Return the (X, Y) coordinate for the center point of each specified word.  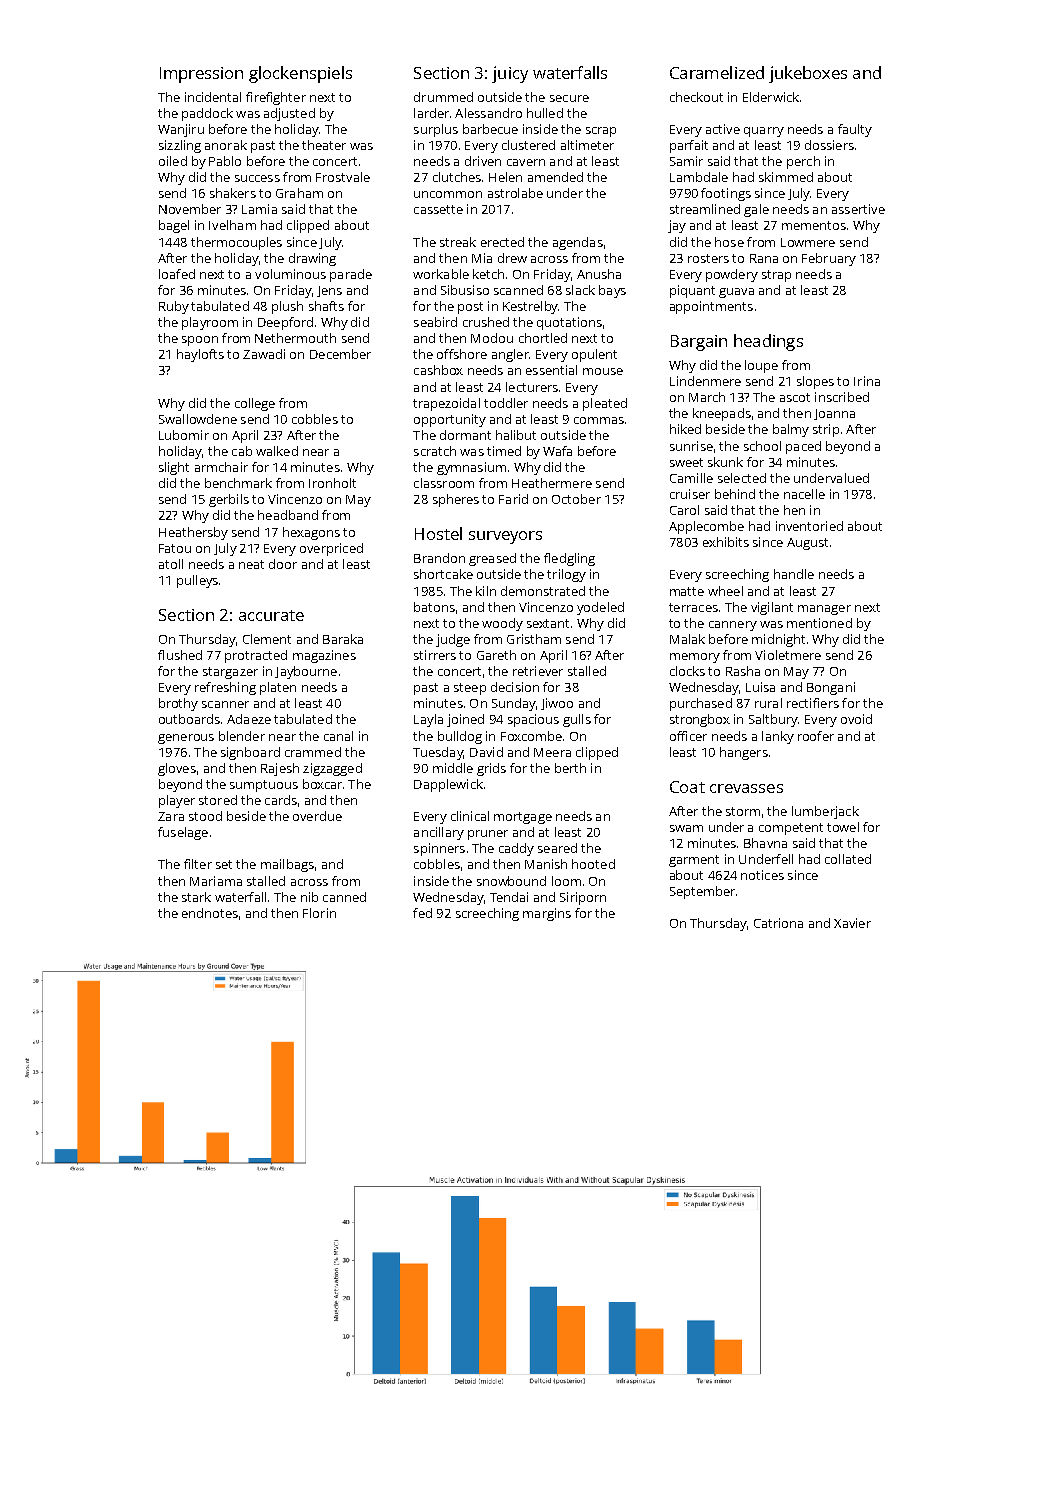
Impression (201, 75)
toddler (506, 403)
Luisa (760, 687)
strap (776, 276)
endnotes (210, 913)
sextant (548, 623)
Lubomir (184, 435)
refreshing (225, 688)
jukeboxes (808, 74)
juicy (510, 74)
